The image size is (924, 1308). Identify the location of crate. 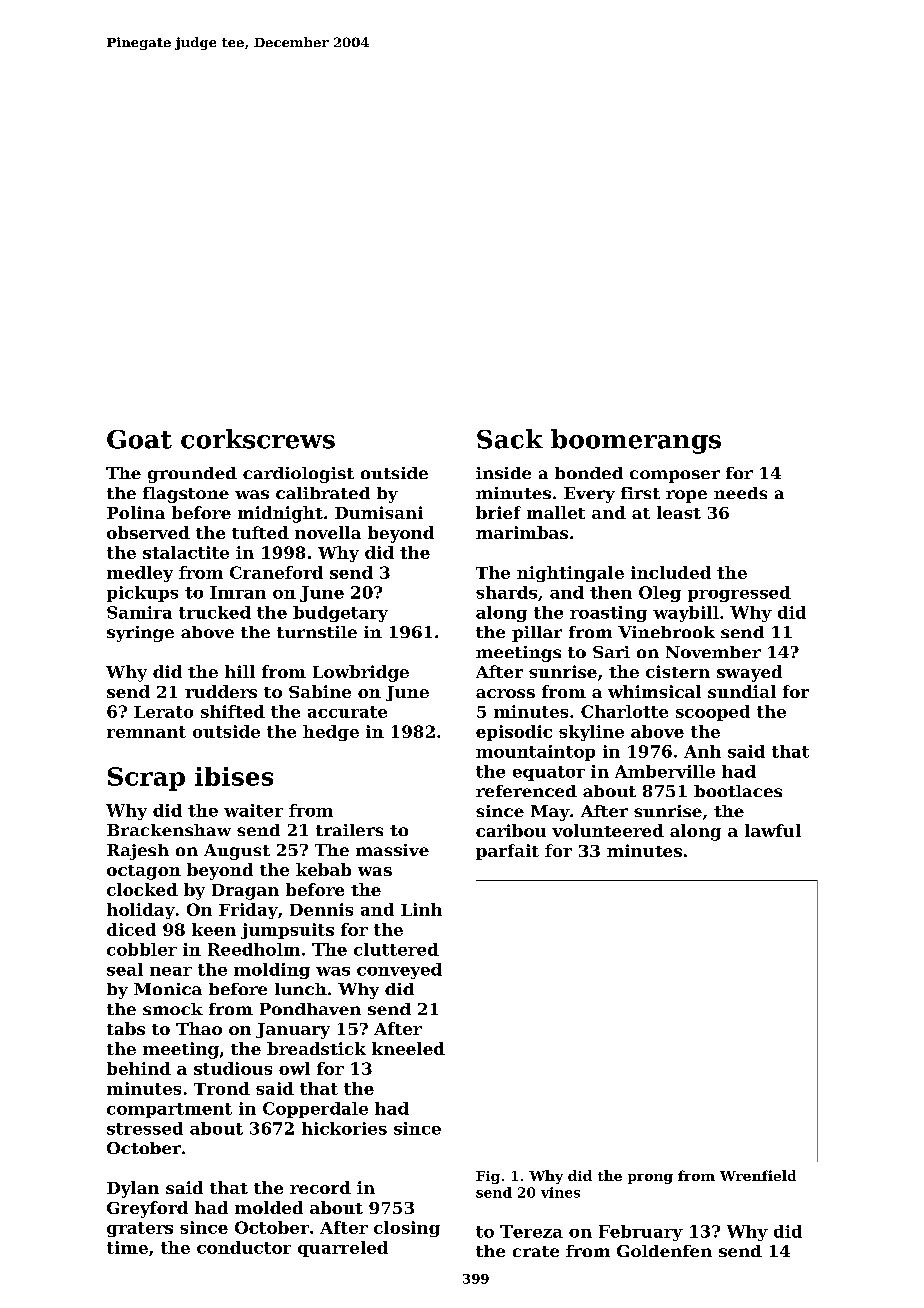
(536, 1251).
